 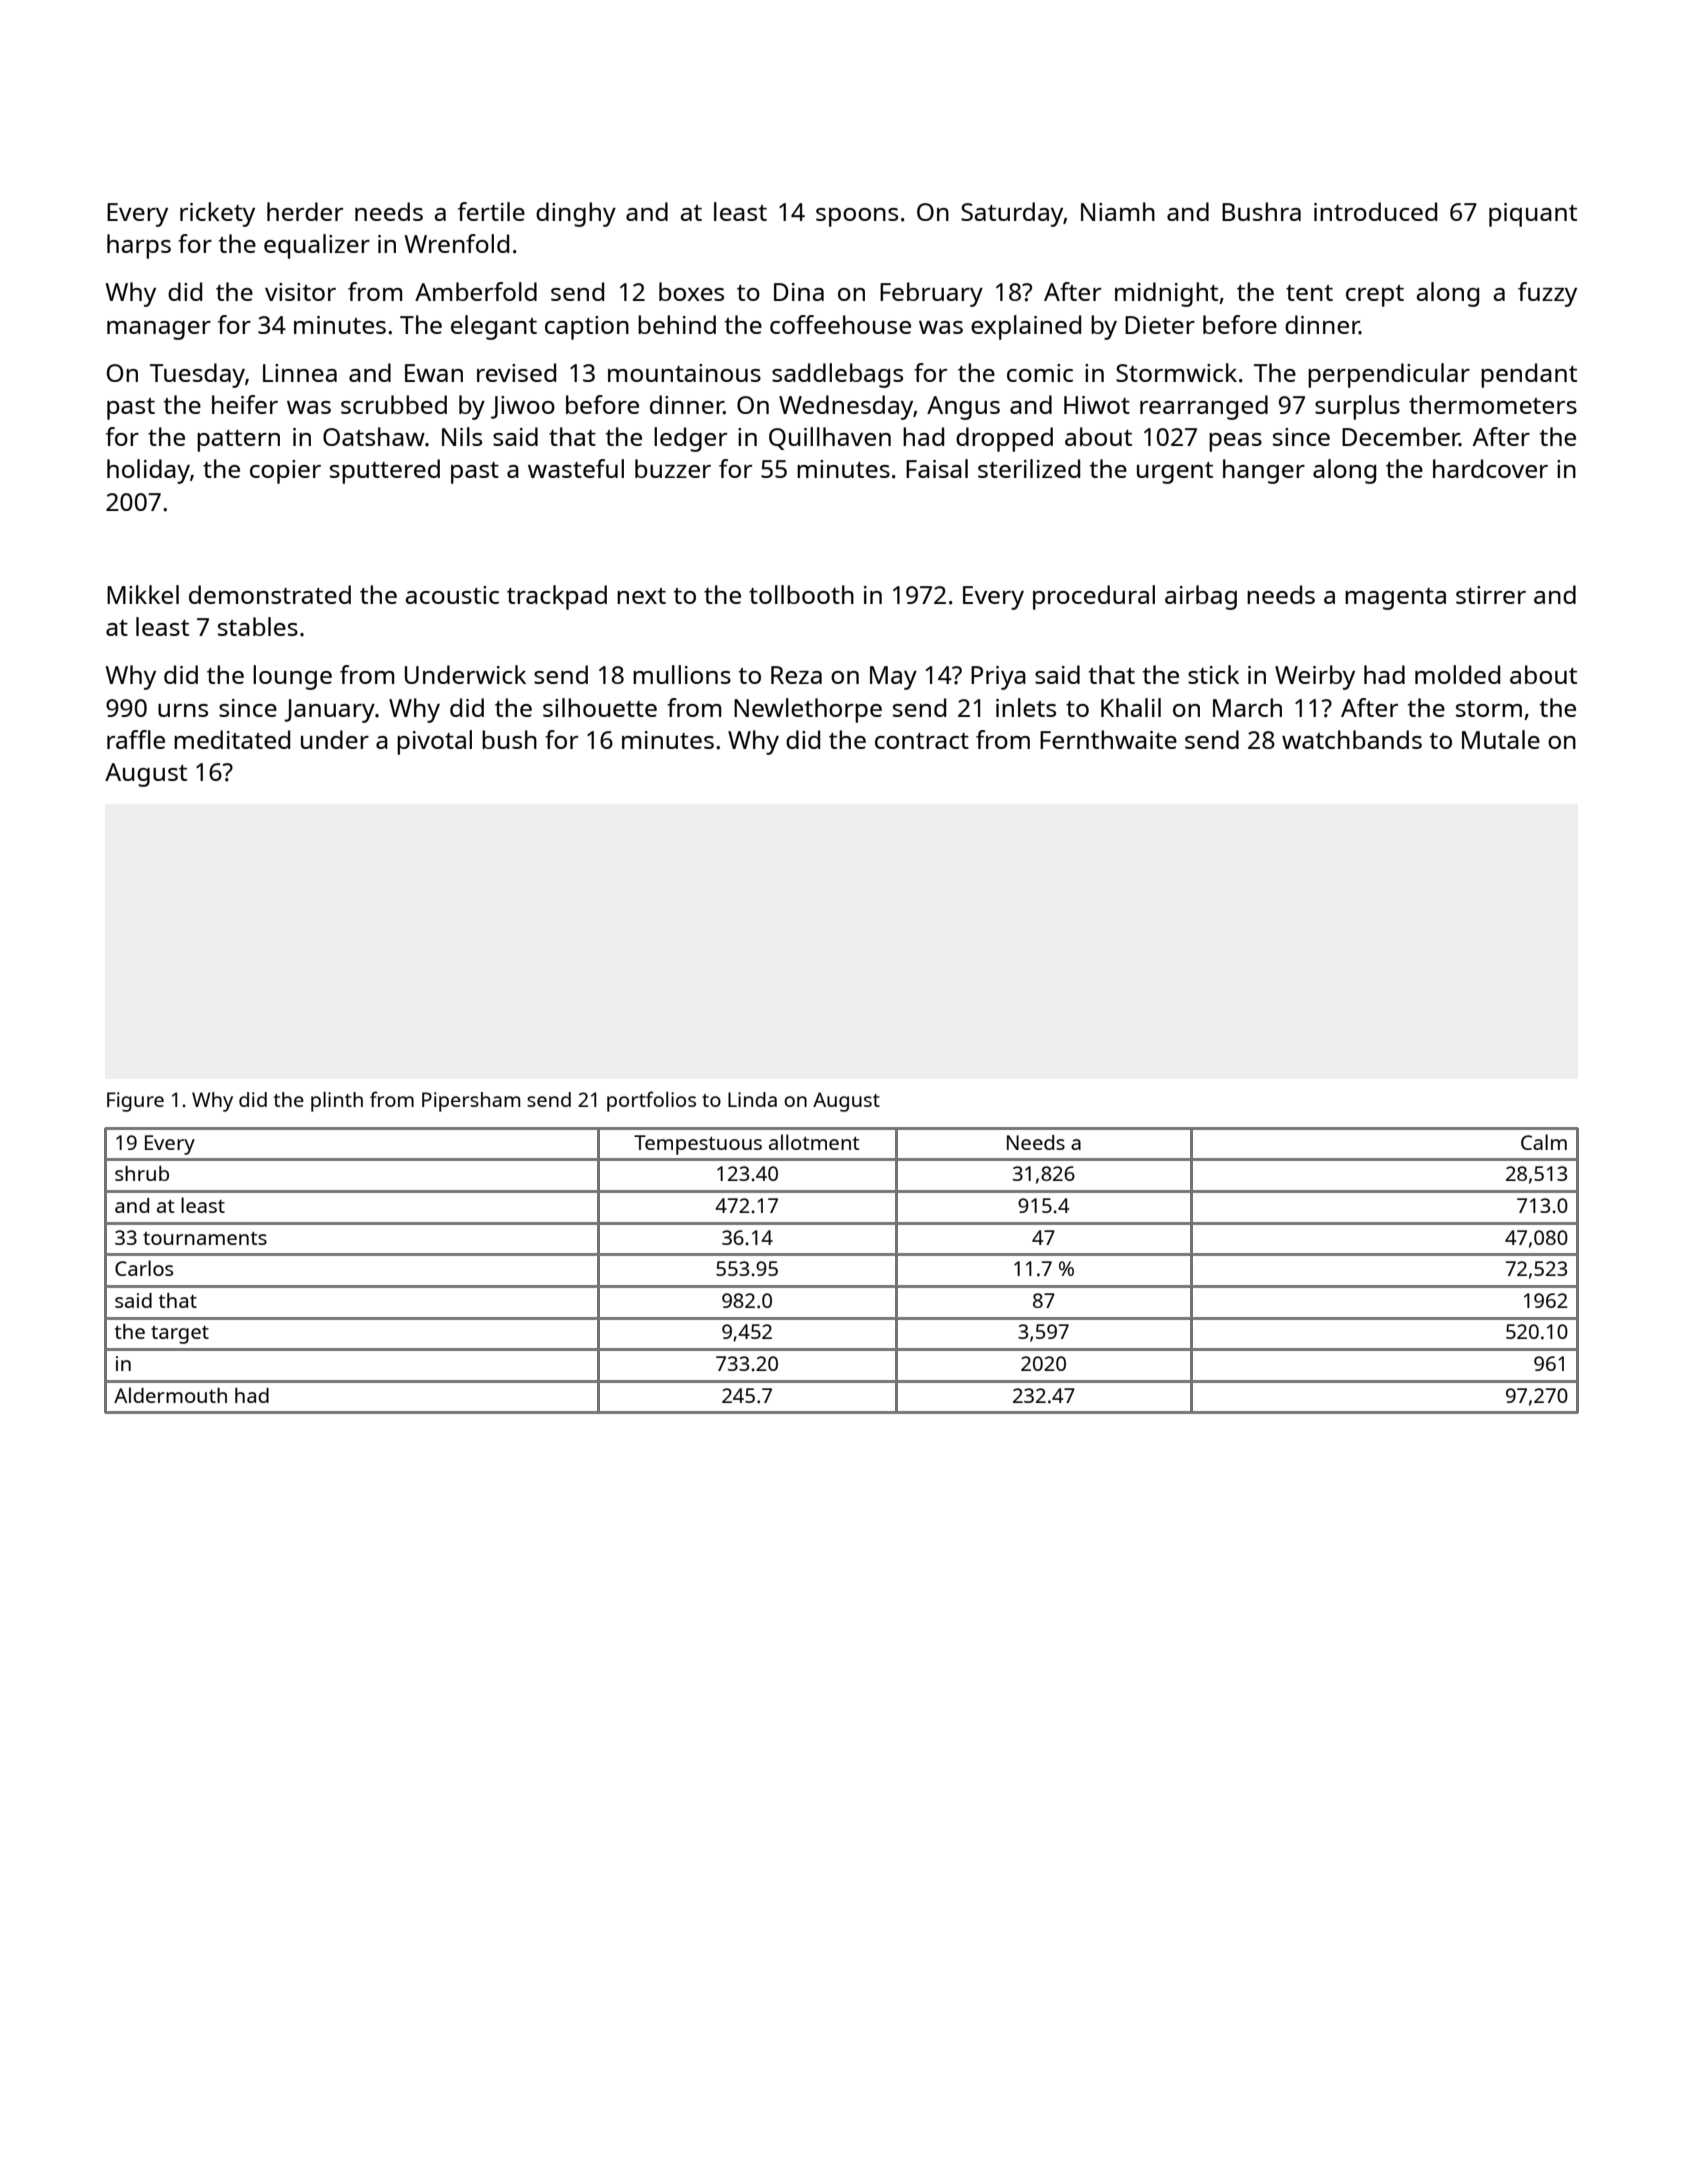 I want to click on rearranged, so click(x=1204, y=407).
